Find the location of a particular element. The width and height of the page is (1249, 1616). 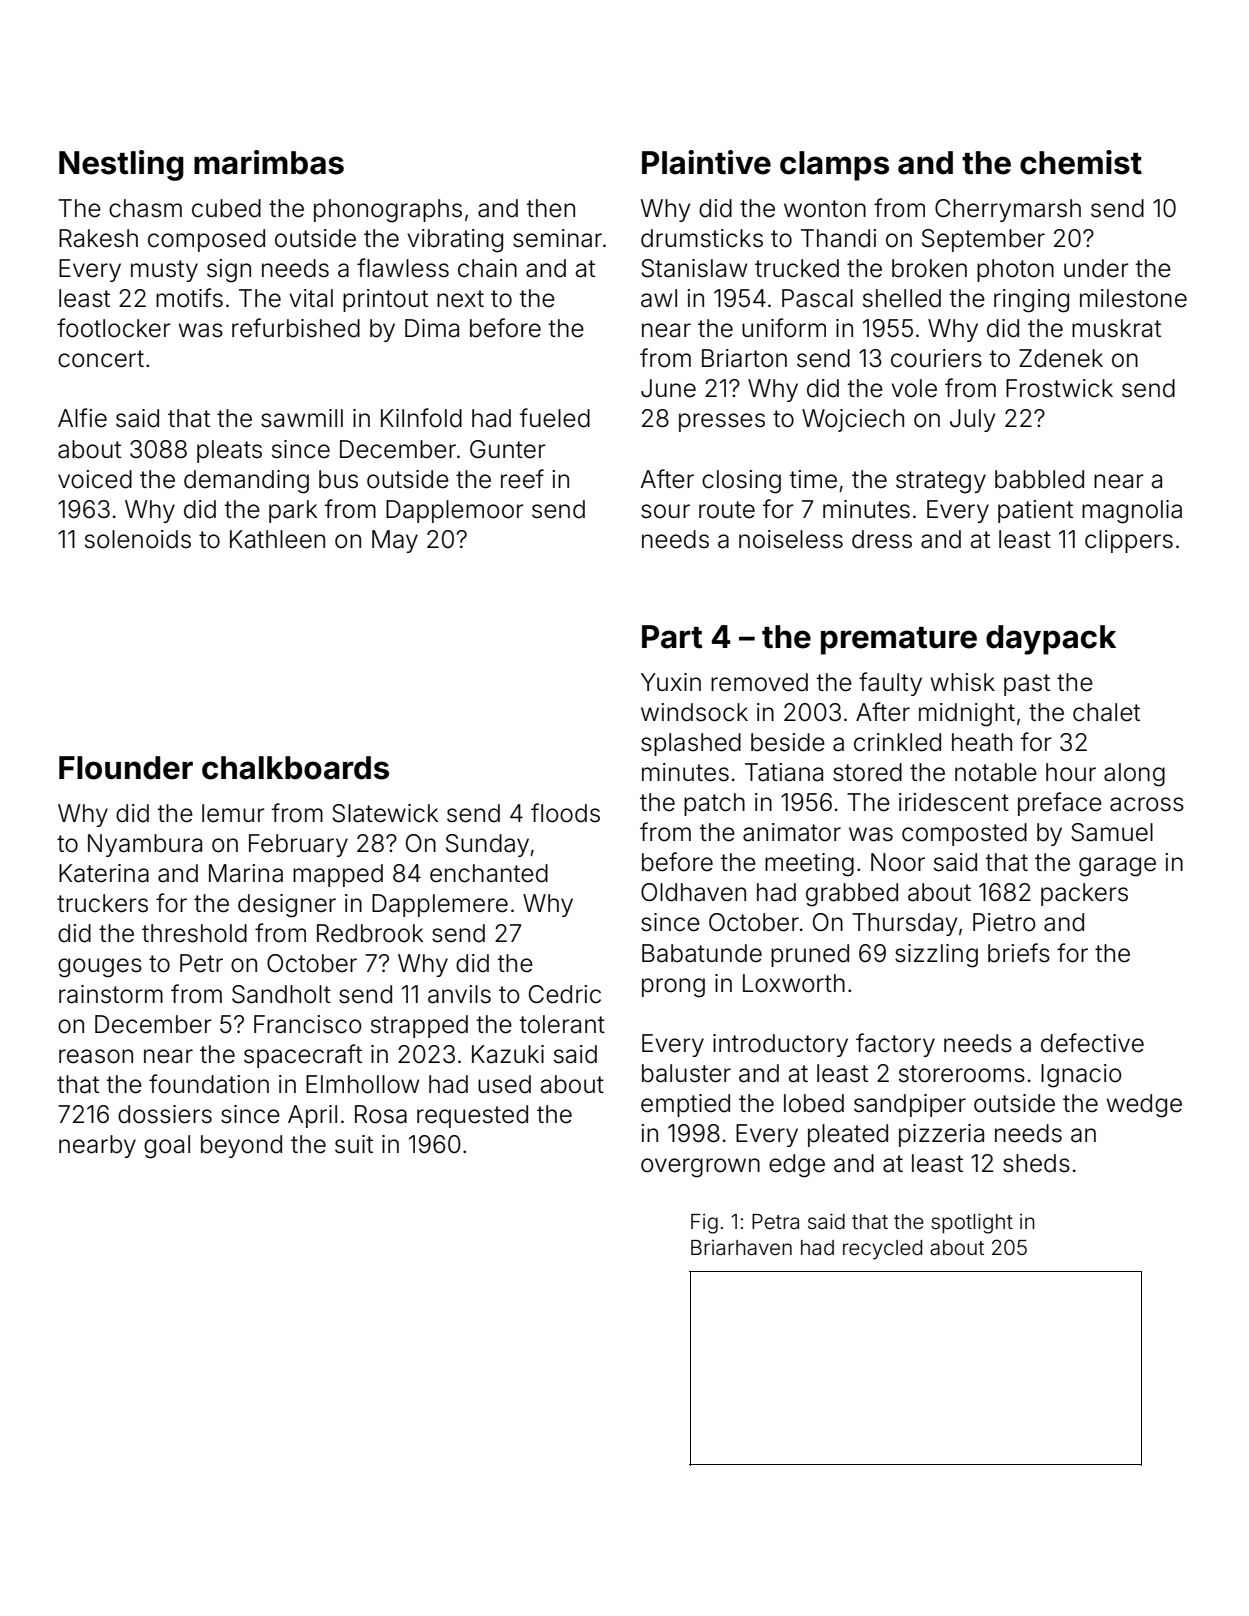

goal is located at coordinates (167, 1147).
